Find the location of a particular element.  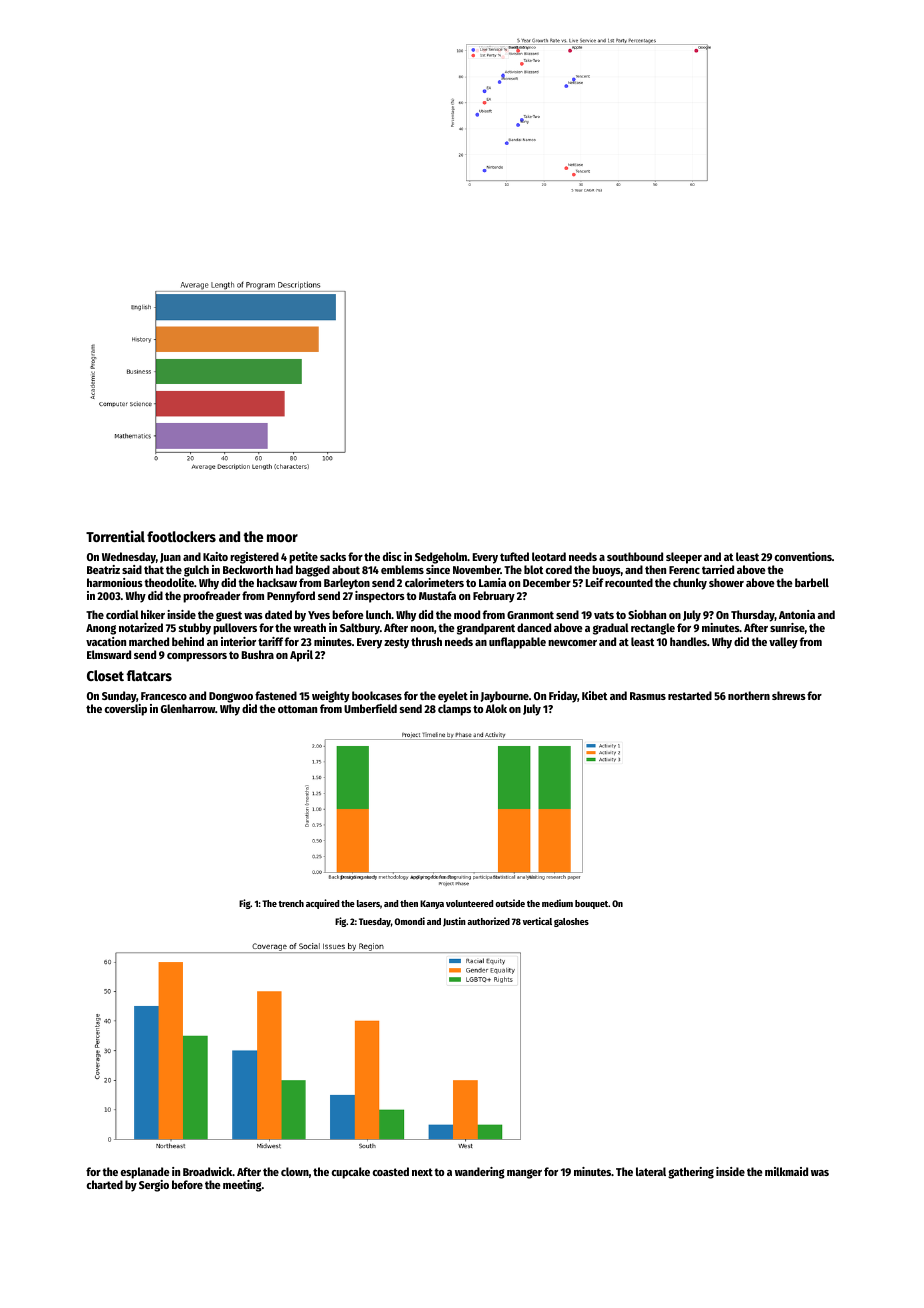

Ferenc is located at coordinates (684, 570).
